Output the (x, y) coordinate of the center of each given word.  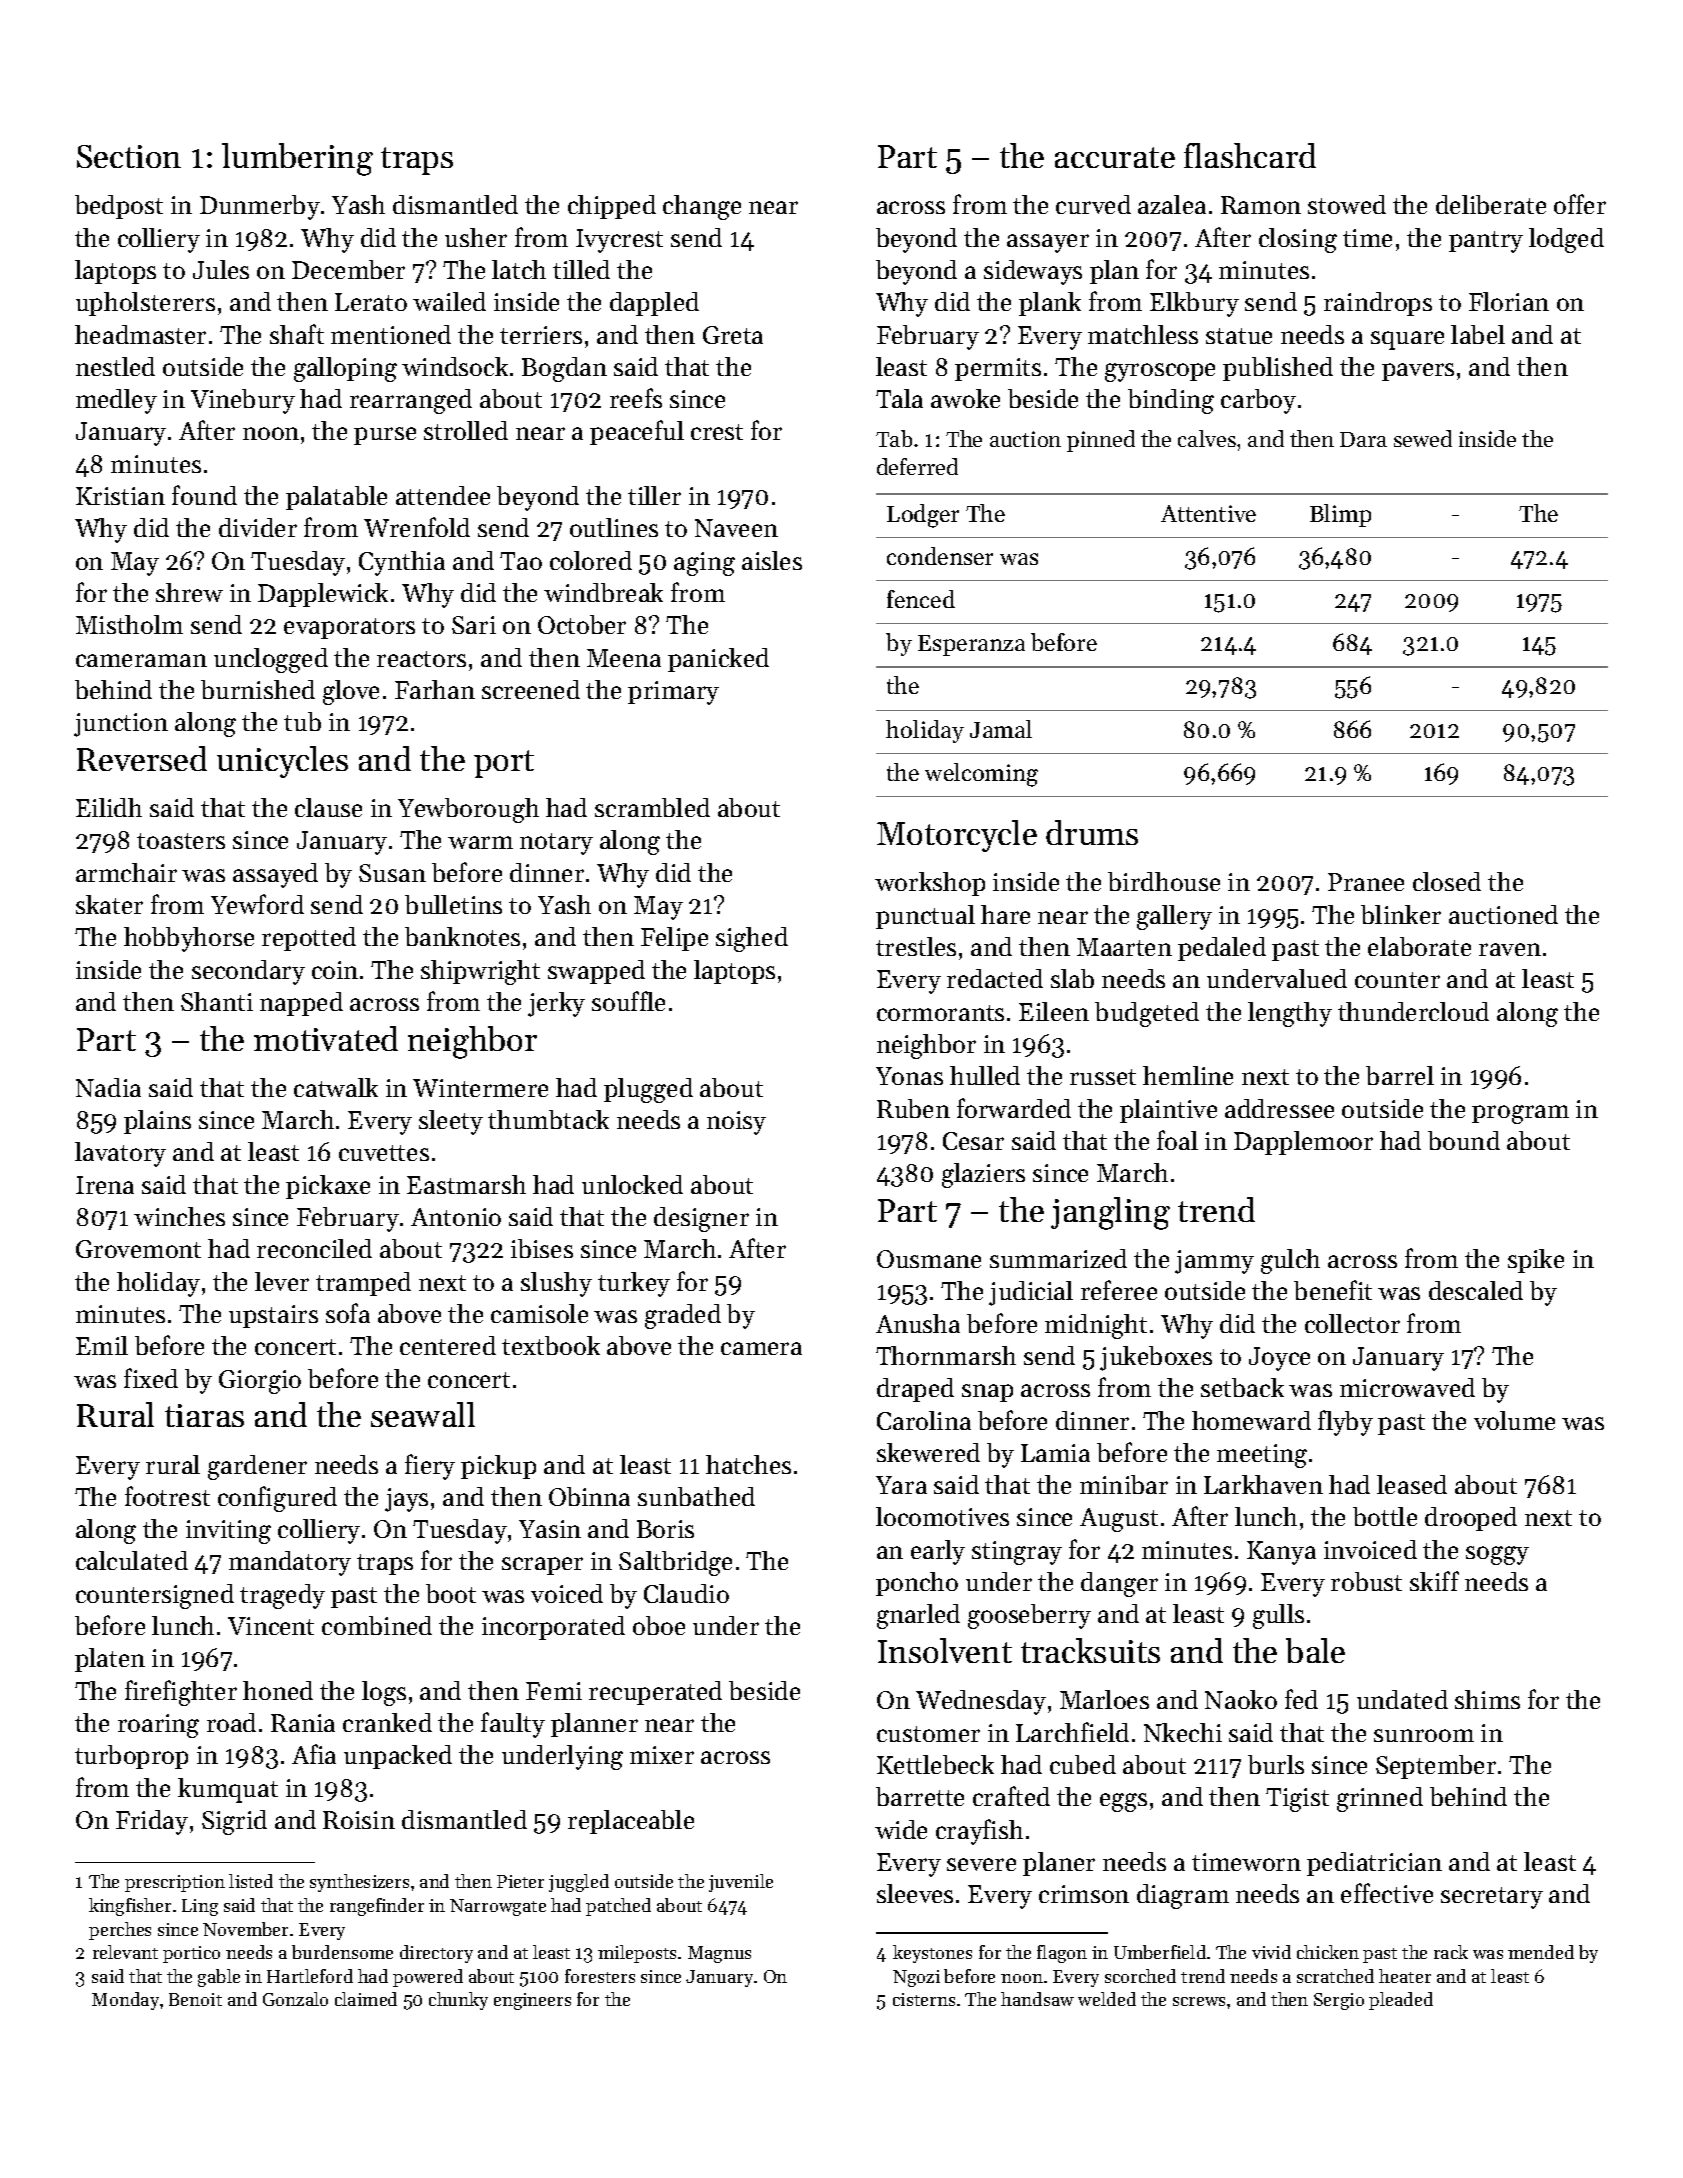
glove (351, 692)
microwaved (1407, 1387)
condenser (940, 556)
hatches (748, 1464)
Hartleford (310, 1976)
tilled (581, 269)
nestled (115, 366)
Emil (102, 1345)
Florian (1509, 301)
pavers (1418, 372)
